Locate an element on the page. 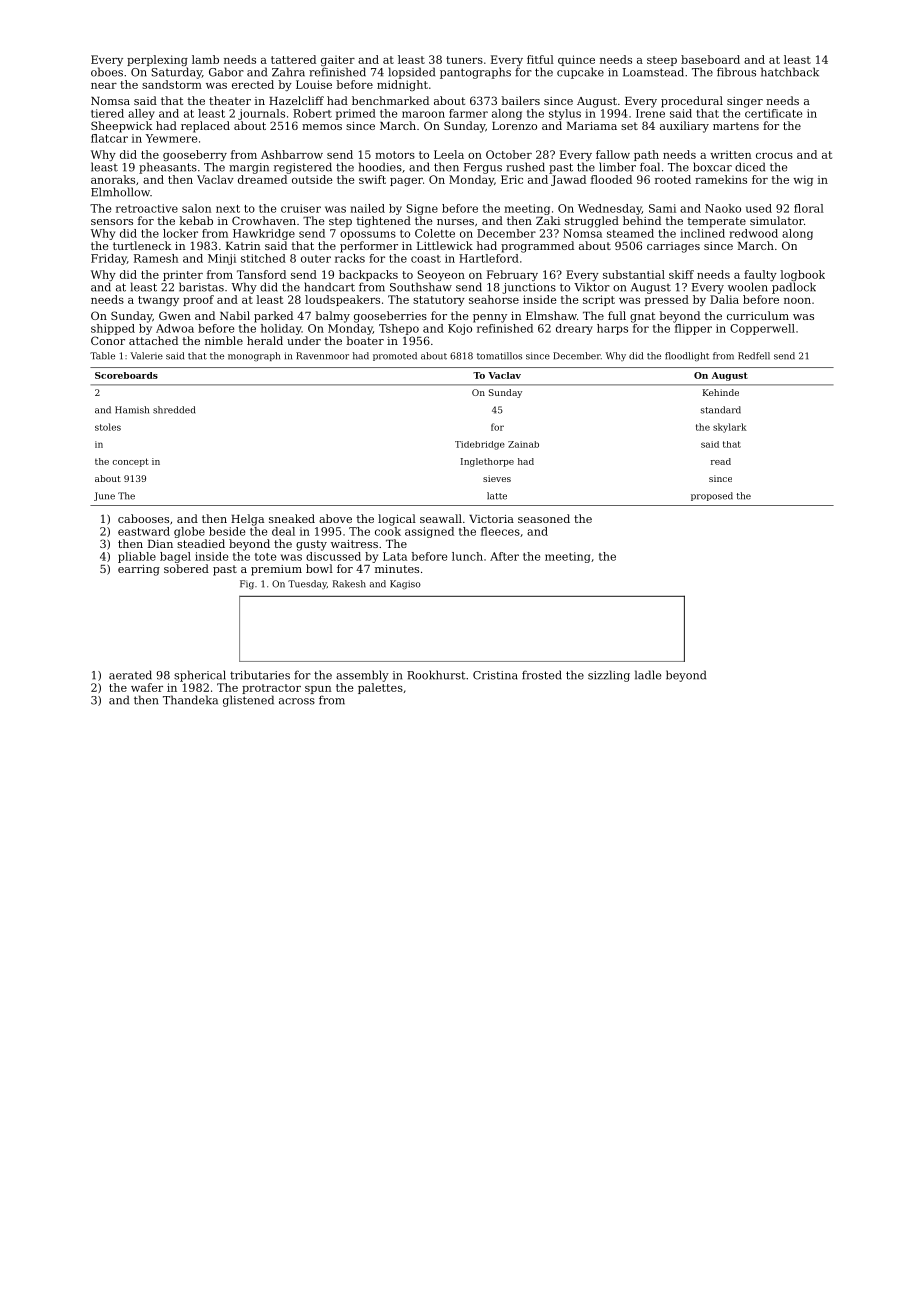 The width and height of the document is (924, 1308). quince is located at coordinates (576, 60).
